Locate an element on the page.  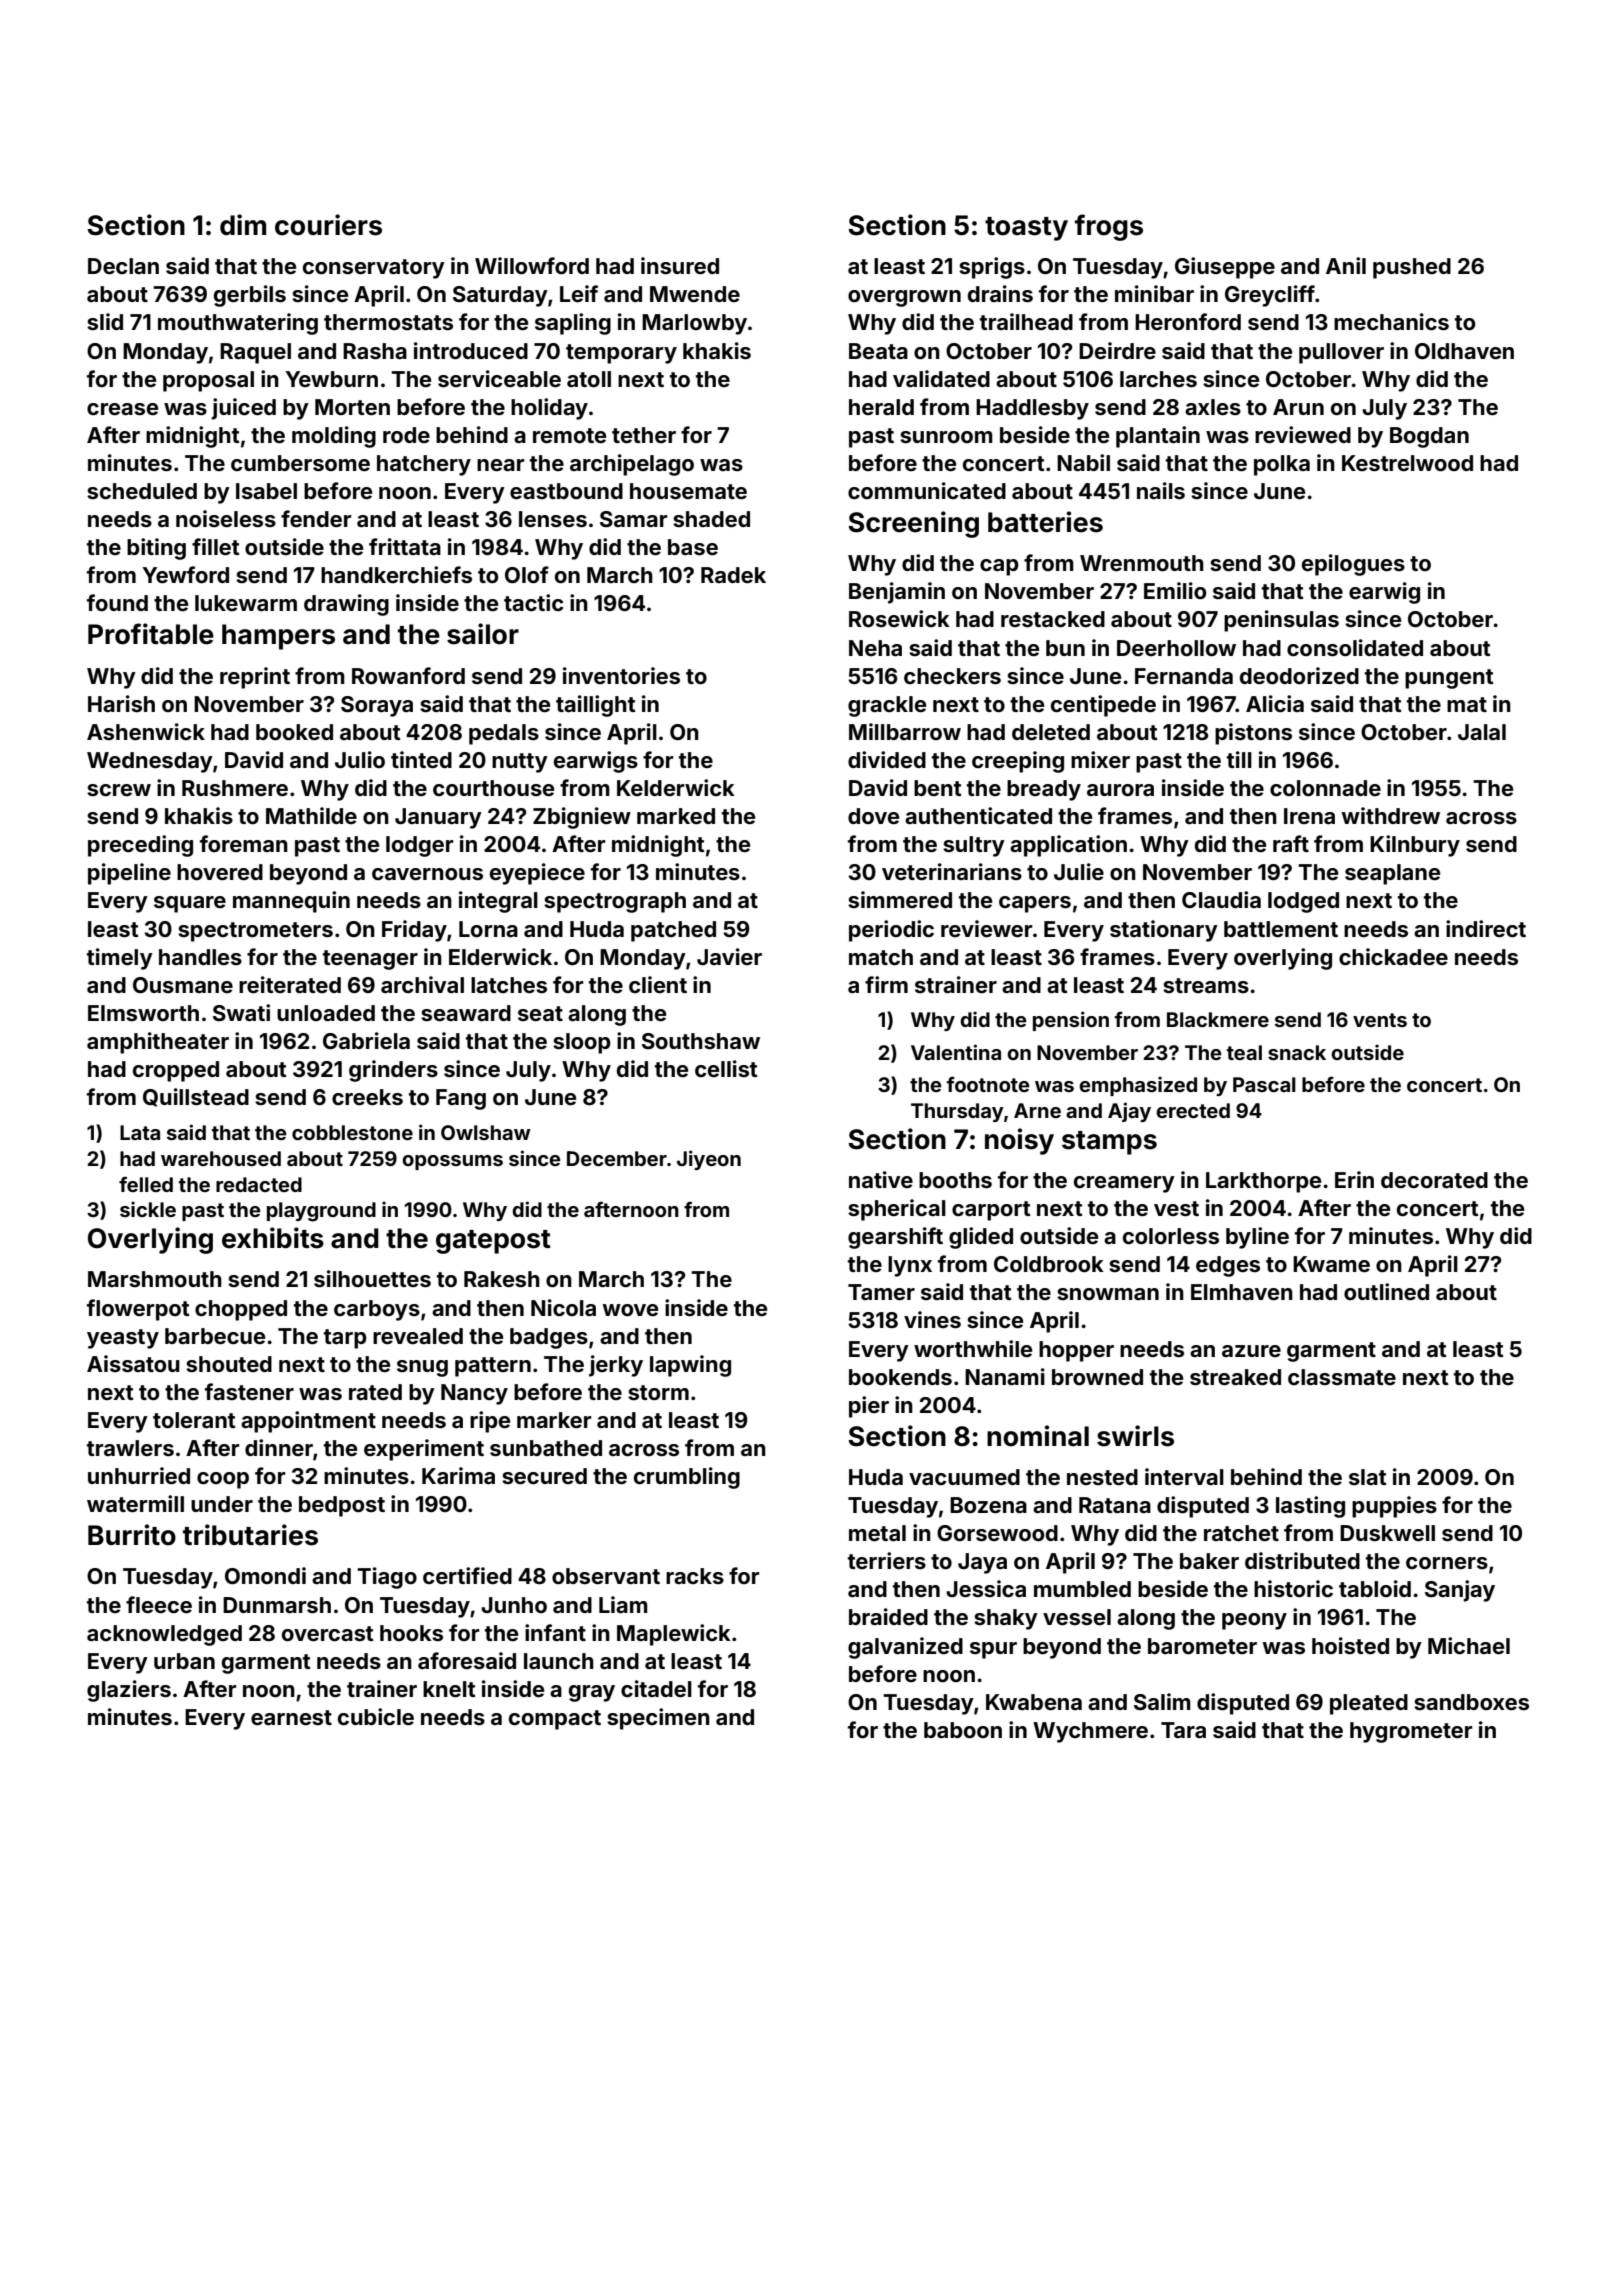
couriers is located at coordinates (328, 225).
